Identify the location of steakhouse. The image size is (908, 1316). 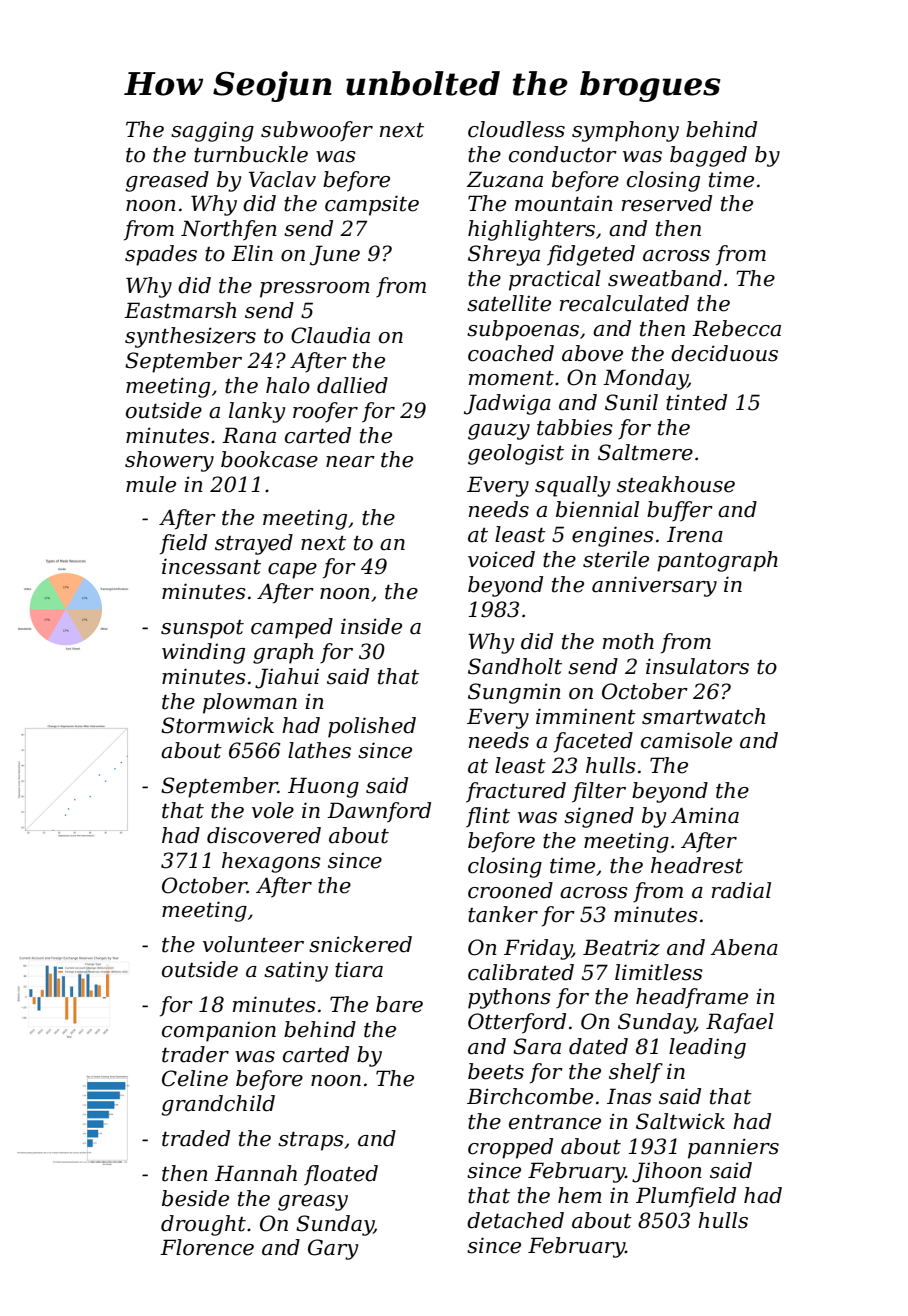
(676, 484).
